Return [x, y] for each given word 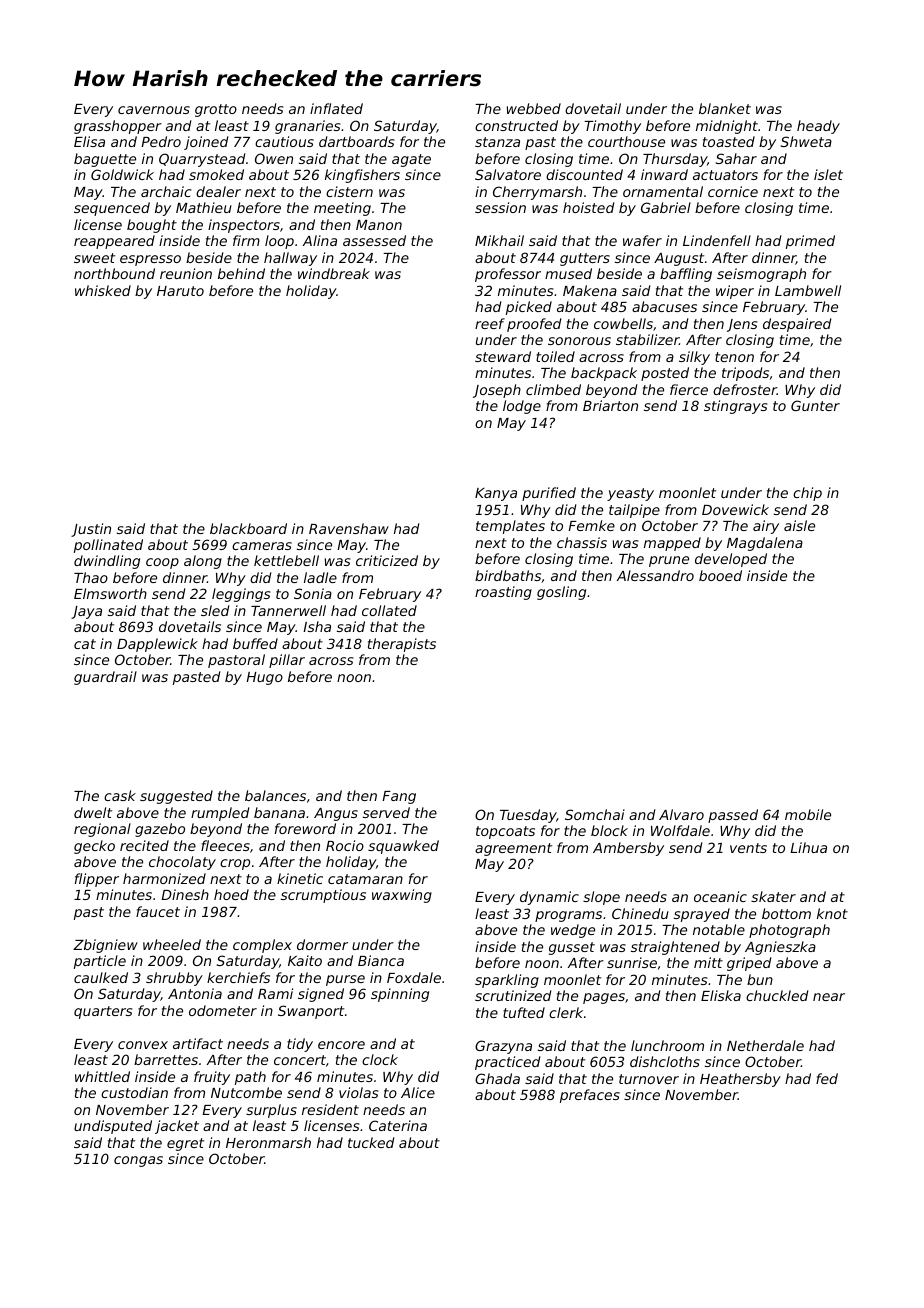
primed [810, 242]
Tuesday [528, 816]
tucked [371, 1142]
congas [138, 1161]
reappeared [114, 242]
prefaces [590, 1096]
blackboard [248, 528]
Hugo [264, 678]
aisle [799, 525]
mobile [808, 814]
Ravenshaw [349, 528]
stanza [497, 142]
